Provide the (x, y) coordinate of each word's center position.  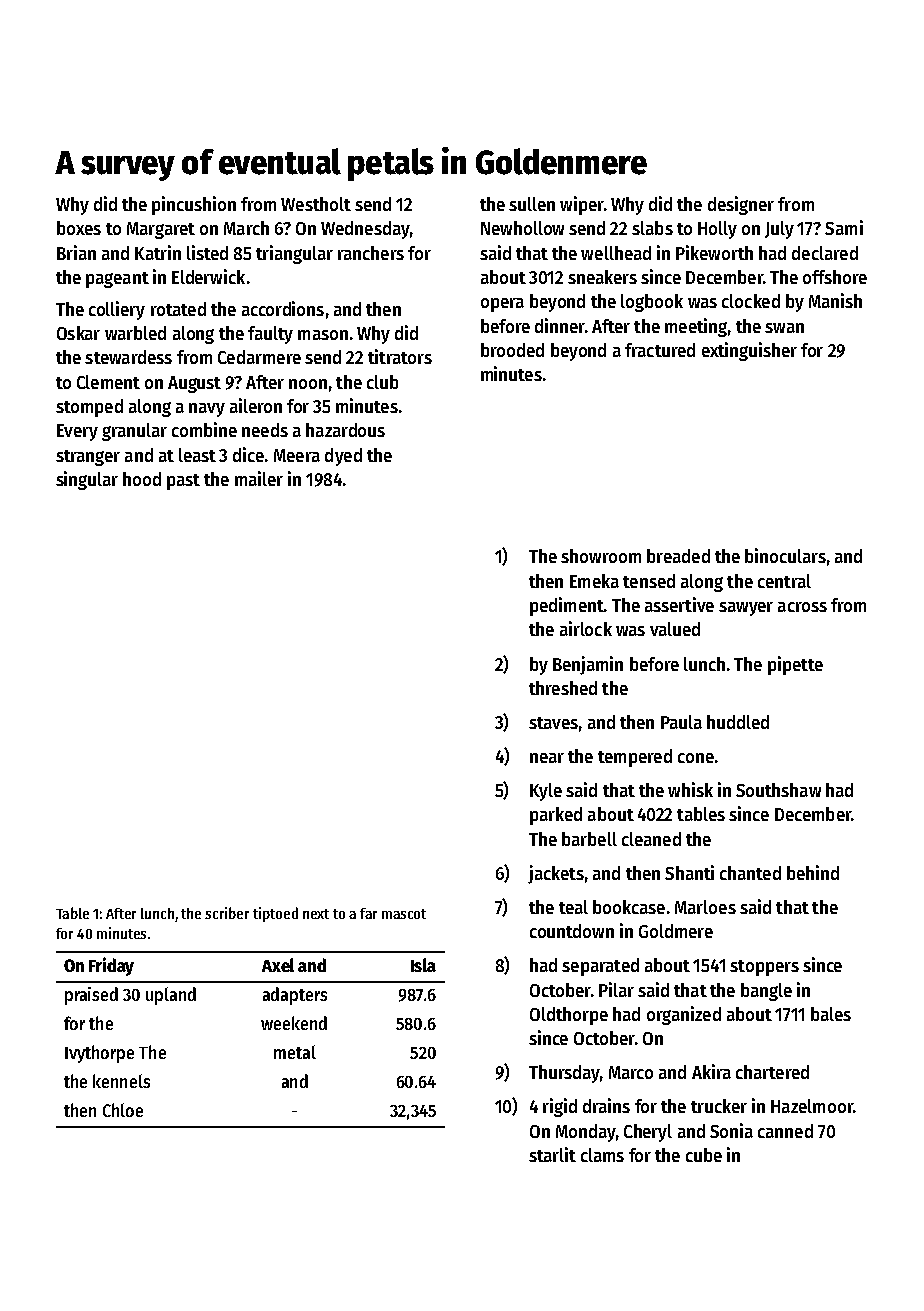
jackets (556, 874)
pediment (567, 606)
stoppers (764, 968)
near (547, 758)
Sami (844, 227)
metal (295, 1052)
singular (87, 480)
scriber (227, 913)
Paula (681, 722)
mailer (259, 478)
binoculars (785, 555)
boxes (79, 228)
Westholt (316, 204)
